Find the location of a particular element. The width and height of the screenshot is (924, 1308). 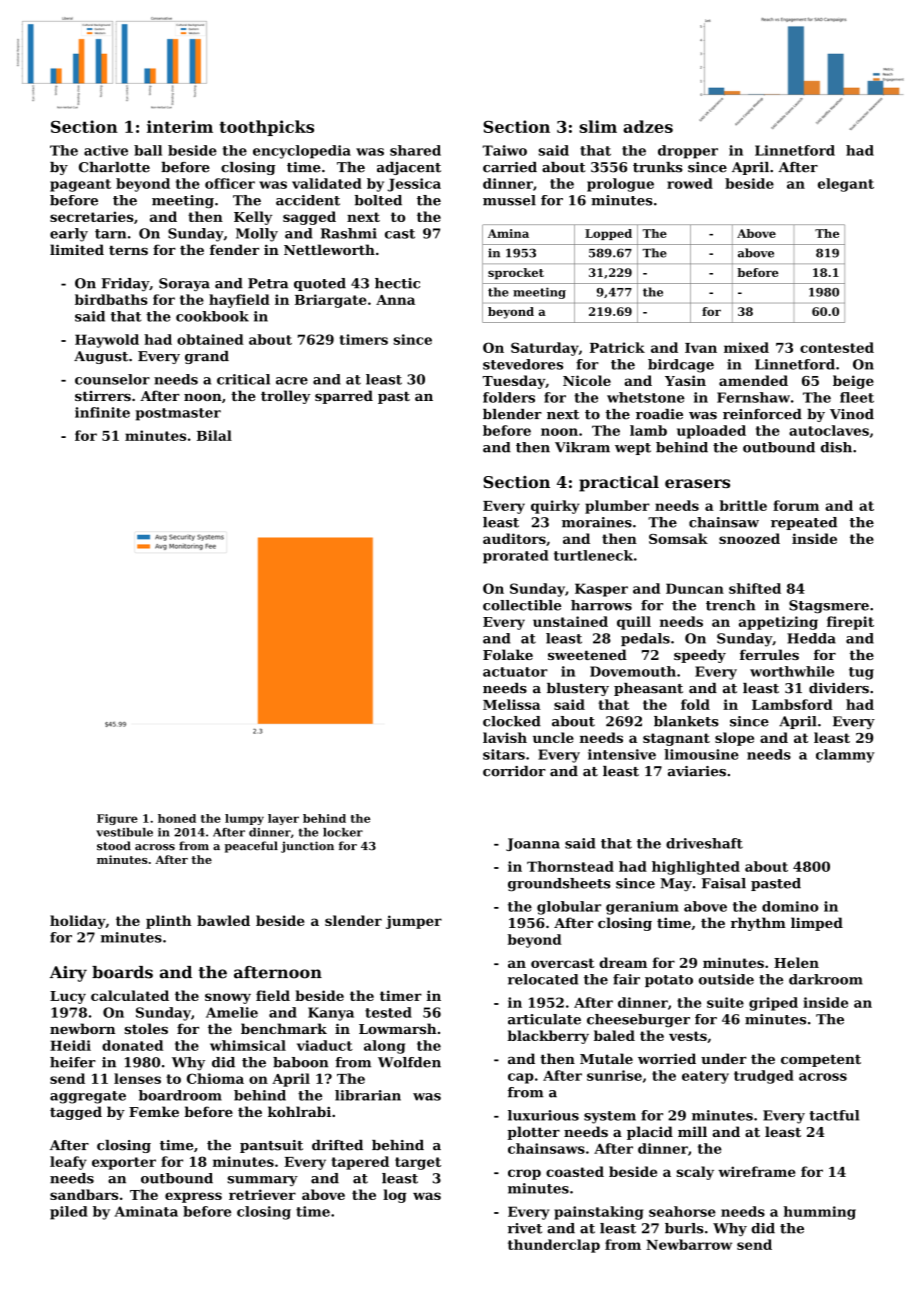

Yasin is located at coordinates (685, 380).
